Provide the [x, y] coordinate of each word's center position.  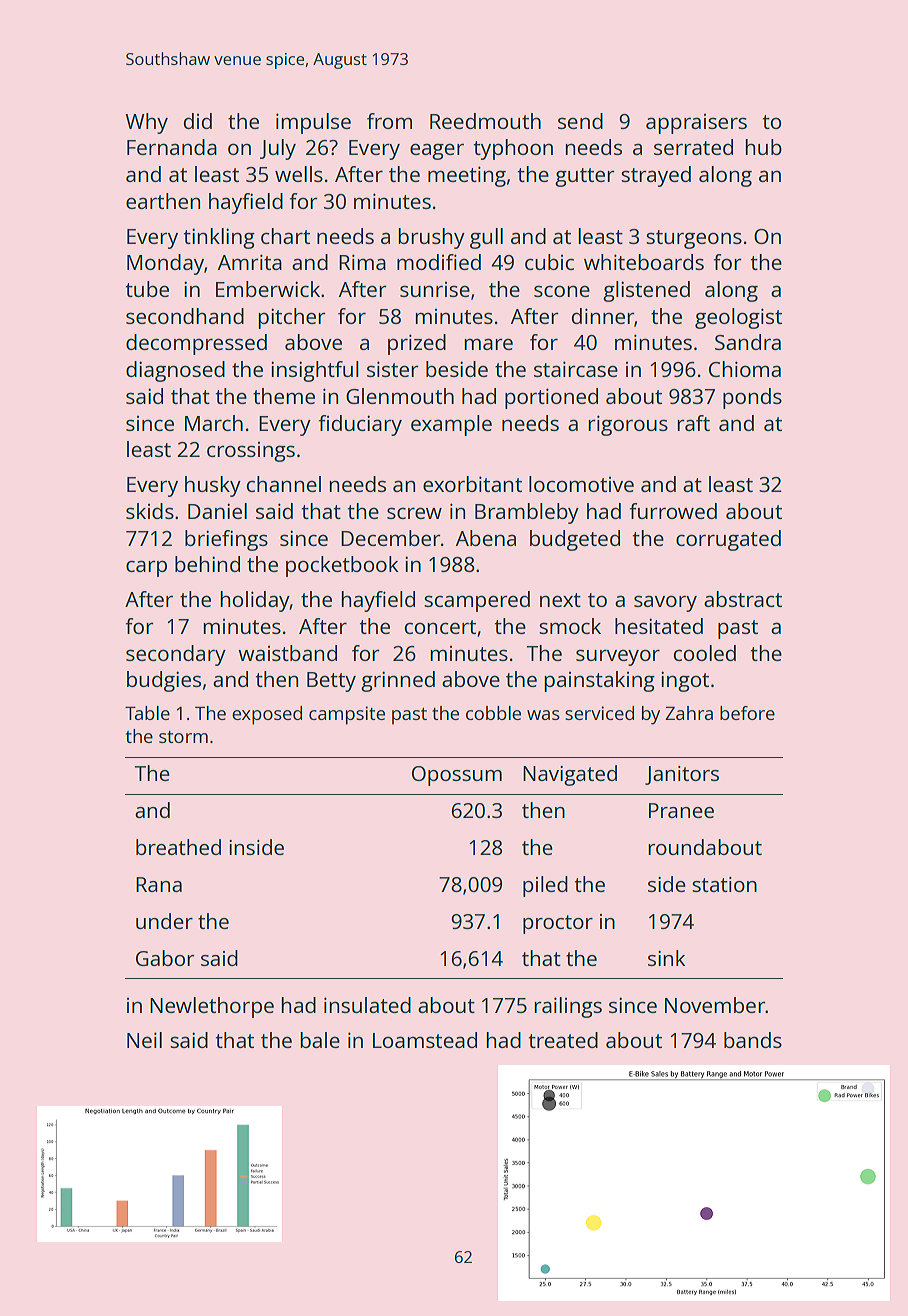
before [747, 713]
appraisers [696, 124]
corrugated [728, 540]
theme [284, 396]
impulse [313, 123]
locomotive [581, 484]
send [580, 121]
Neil [144, 1040]
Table [147, 713]
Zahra [689, 713]
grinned [398, 681]
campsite [347, 715]
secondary [176, 655]
